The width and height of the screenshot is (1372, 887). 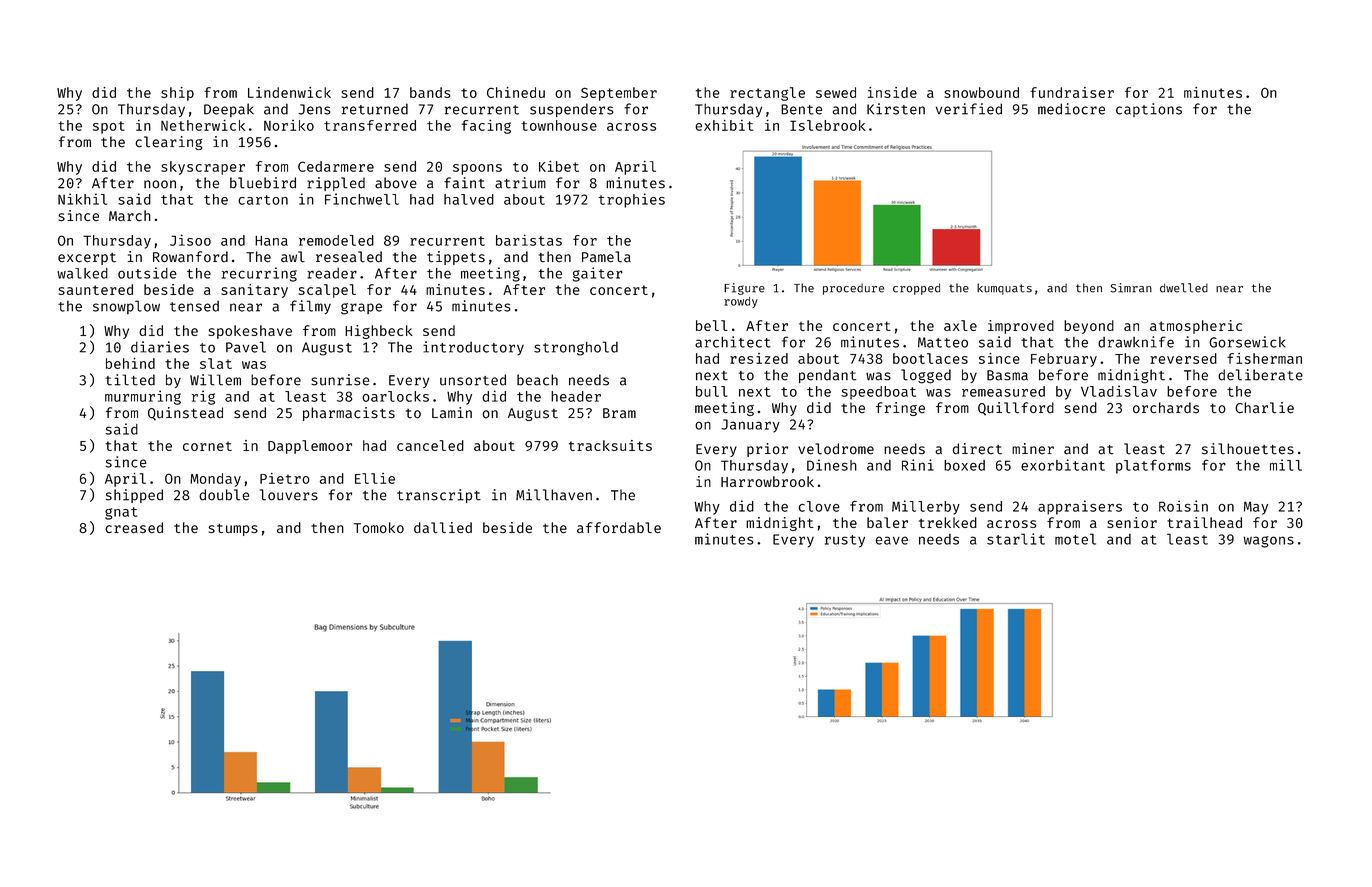 I want to click on dwelled, so click(x=1184, y=288).
